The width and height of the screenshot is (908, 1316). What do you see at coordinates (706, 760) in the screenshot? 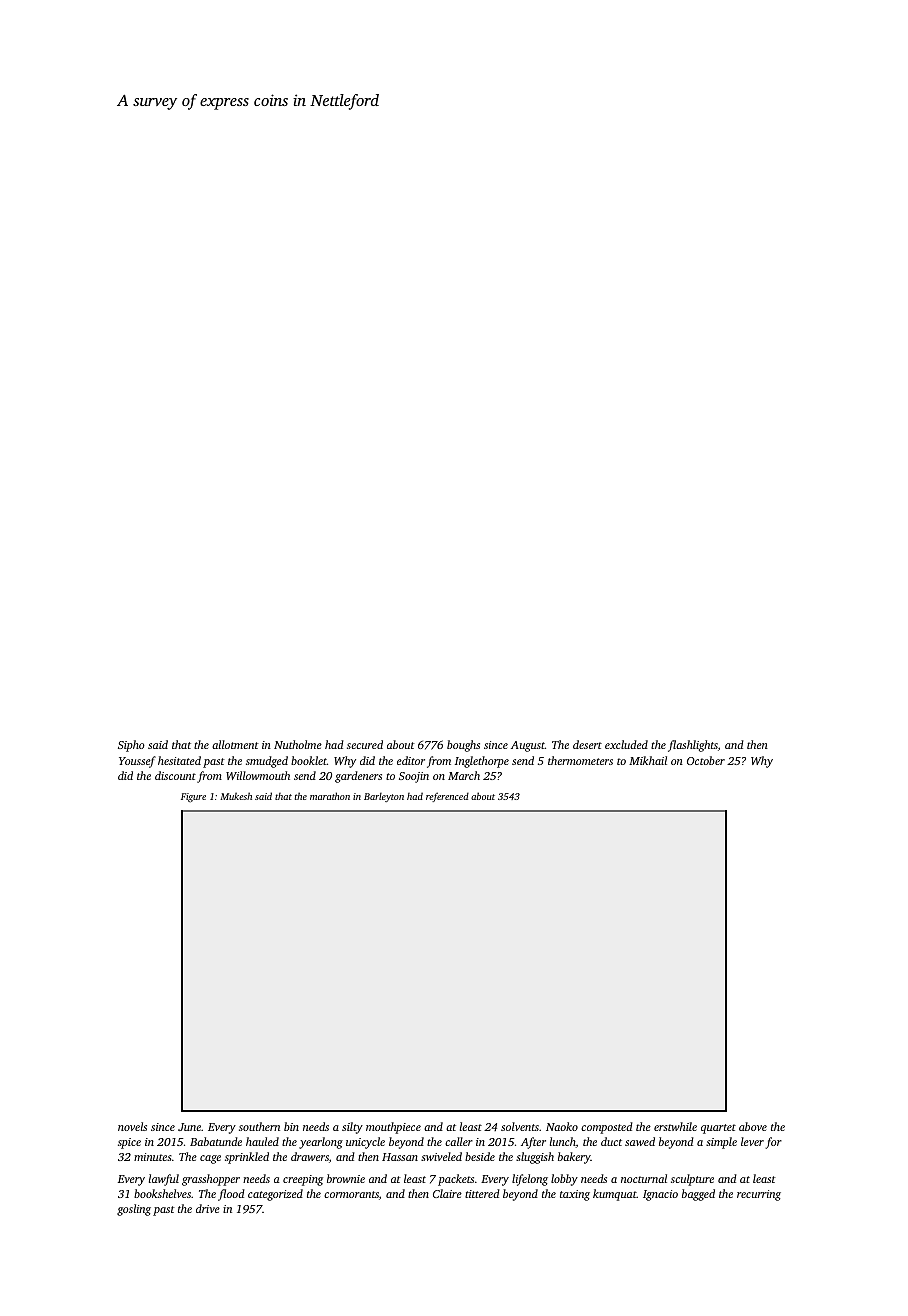
I see `October` at bounding box center [706, 760].
